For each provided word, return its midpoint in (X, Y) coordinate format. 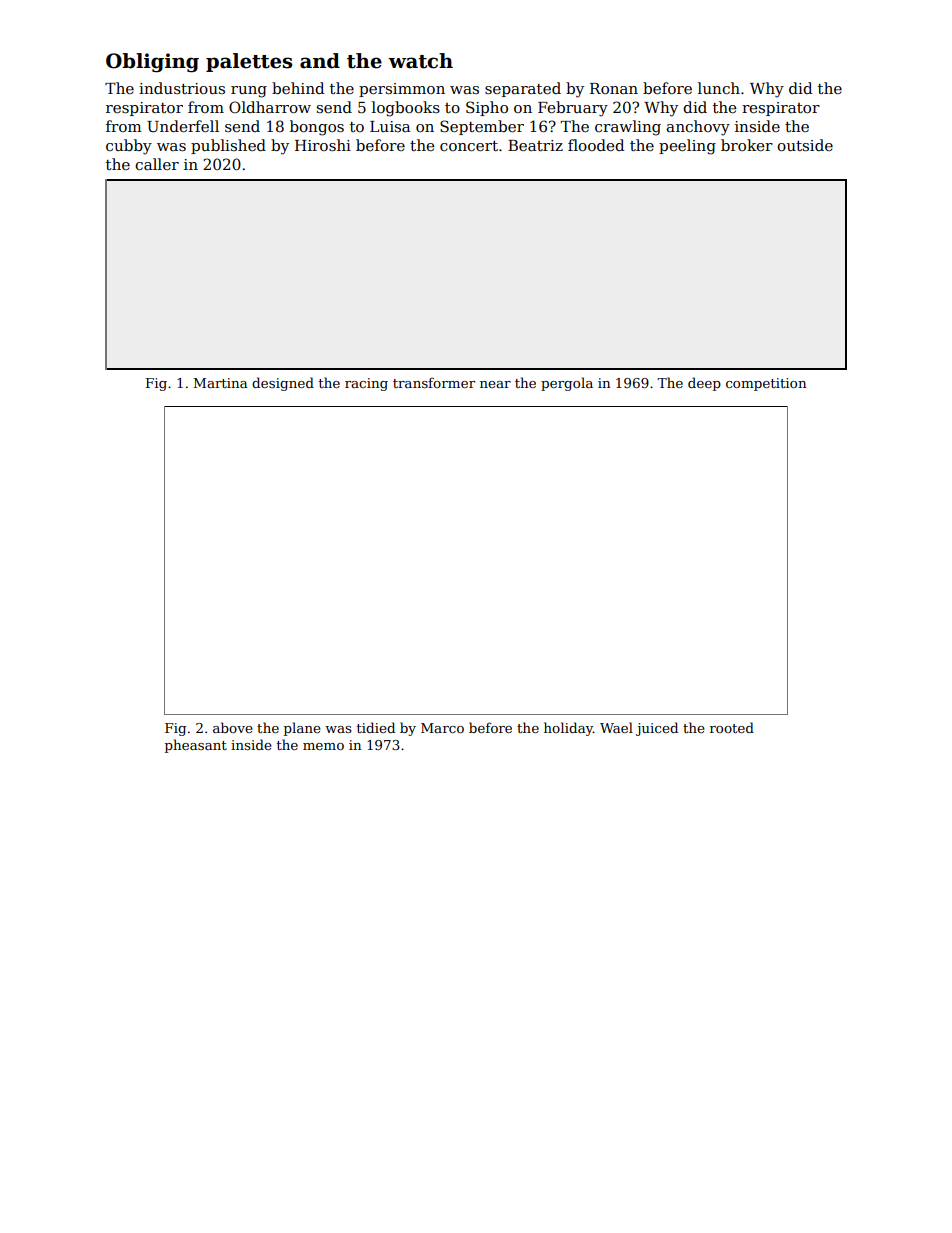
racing (366, 384)
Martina (220, 383)
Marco (442, 728)
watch (420, 61)
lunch (719, 88)
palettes (249, 62)
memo (323, 746)
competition (766, 384)
